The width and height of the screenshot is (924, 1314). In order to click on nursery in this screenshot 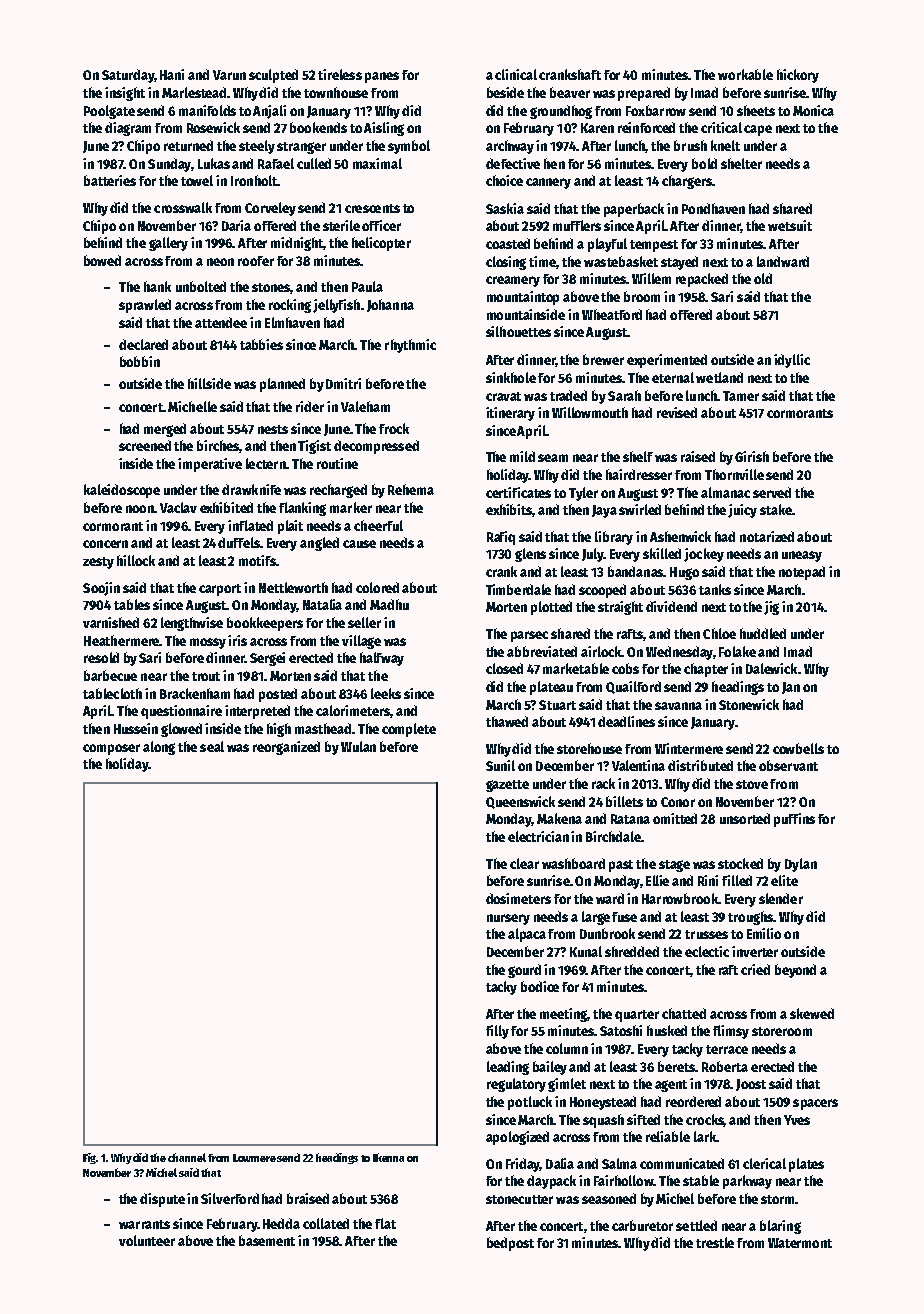, I will do `click(508, 919)`.
